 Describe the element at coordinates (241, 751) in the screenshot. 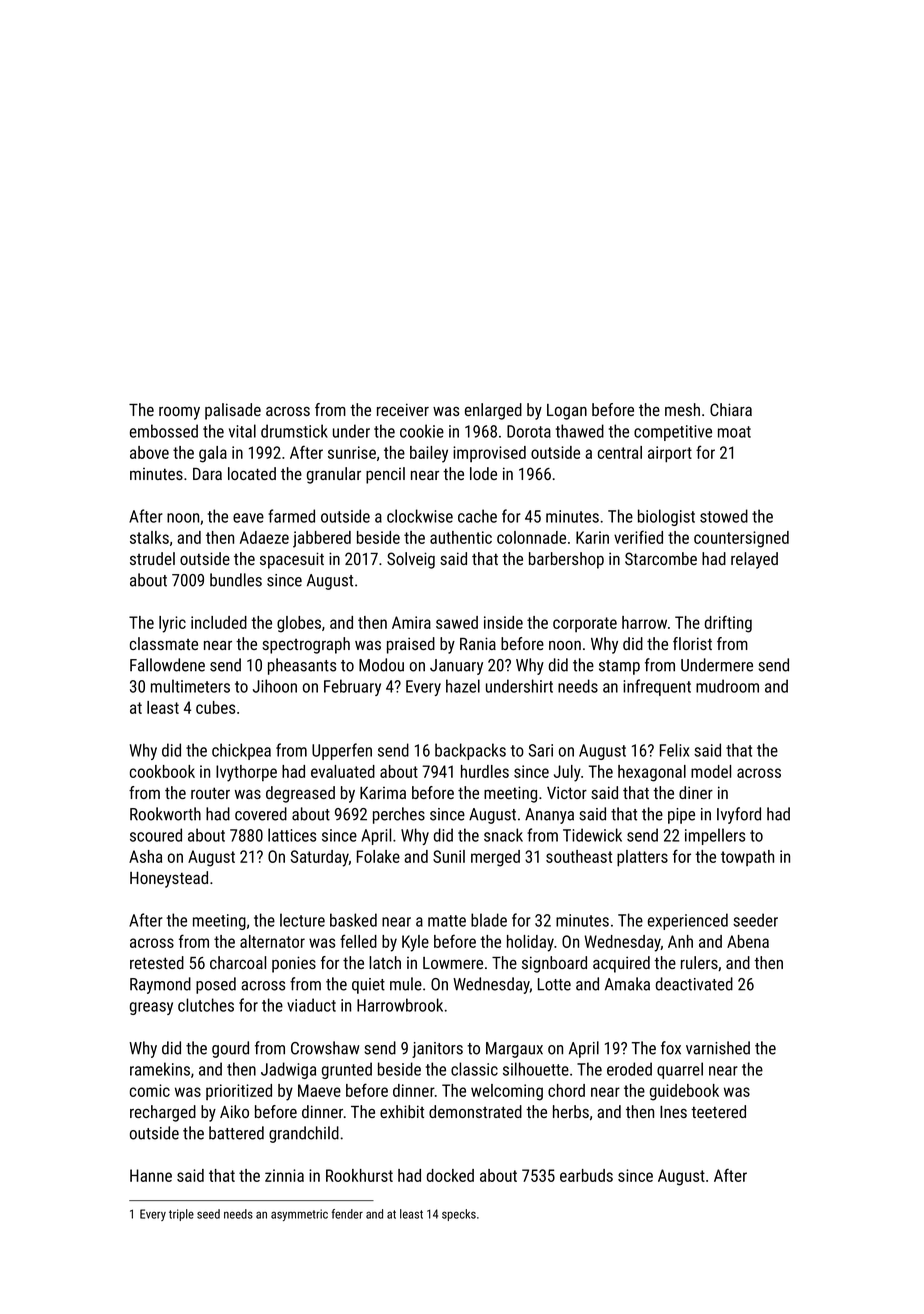

I see `chickpea` at that location.
